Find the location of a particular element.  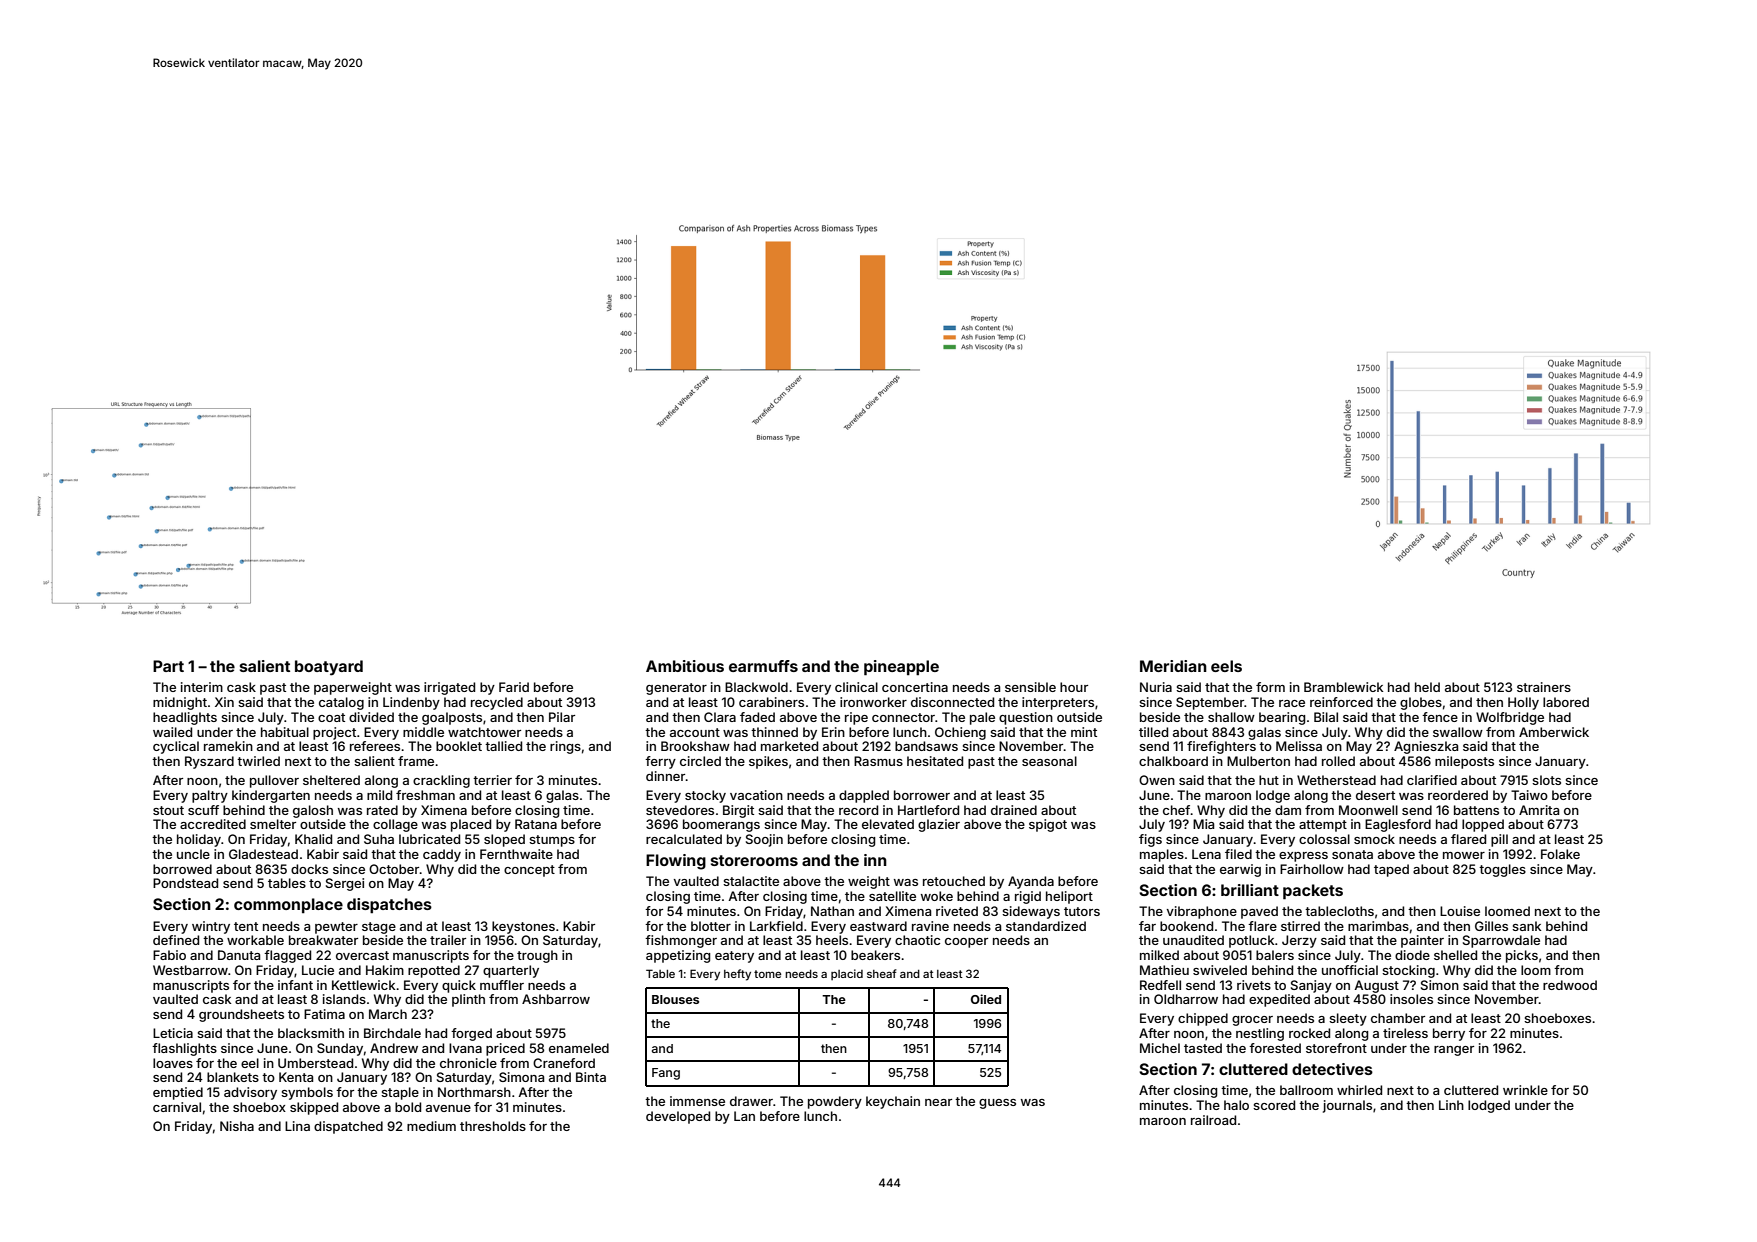

Meridian is located at coordinates (1173, 666).
